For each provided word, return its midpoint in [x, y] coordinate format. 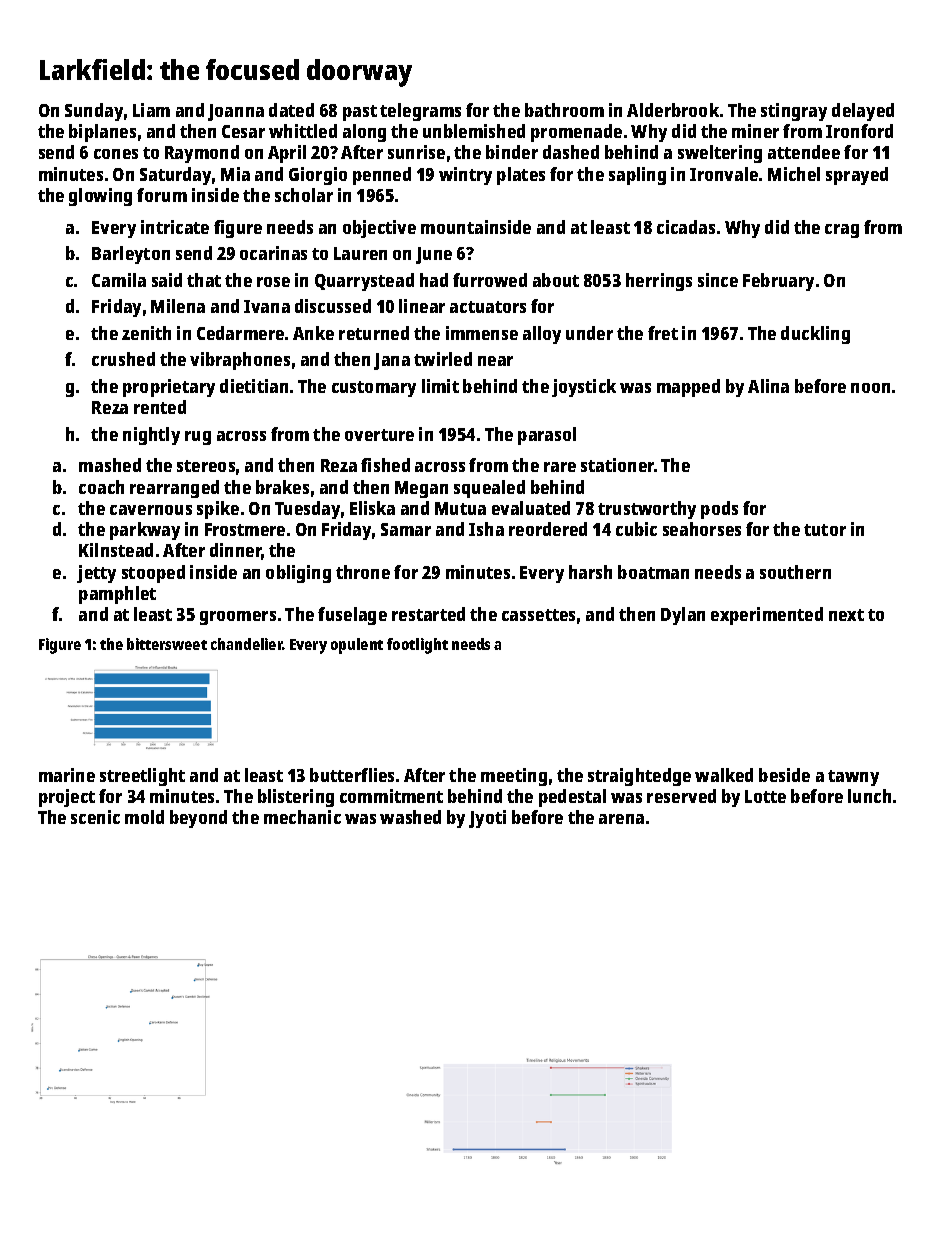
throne [363, 572]
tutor [825, 530]
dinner [236, 551]
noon [870, 388]
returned [374, 333]
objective [379, 229]
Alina [768, 386]
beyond [198, 819]
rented [160, 407]
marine [67, 775]
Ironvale [724, 174]
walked [724, 775]
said [167, 280]
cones [116, 154]
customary [374, 389]
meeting [514, 777]
